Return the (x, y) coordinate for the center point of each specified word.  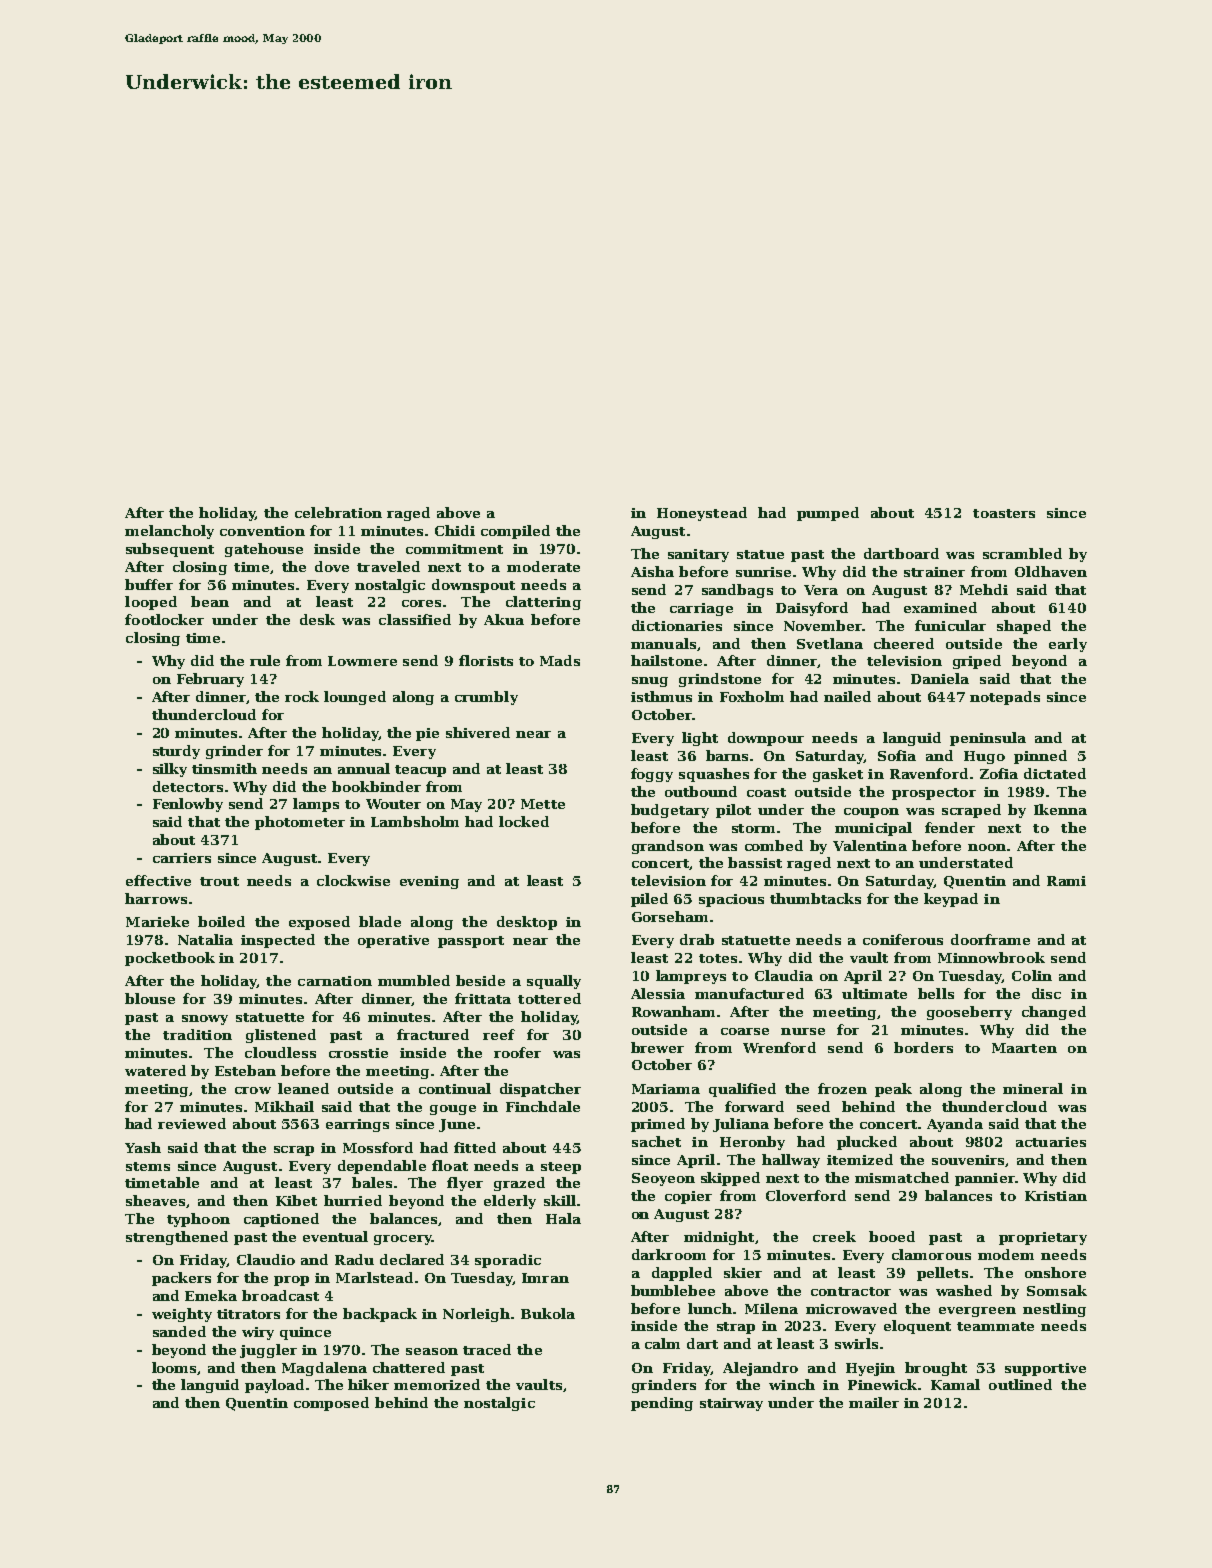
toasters (1004, 513)
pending (662, 1404)
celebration (338, 512)
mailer (874, 1402)
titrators (248, 1314)
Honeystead (702, 514)
